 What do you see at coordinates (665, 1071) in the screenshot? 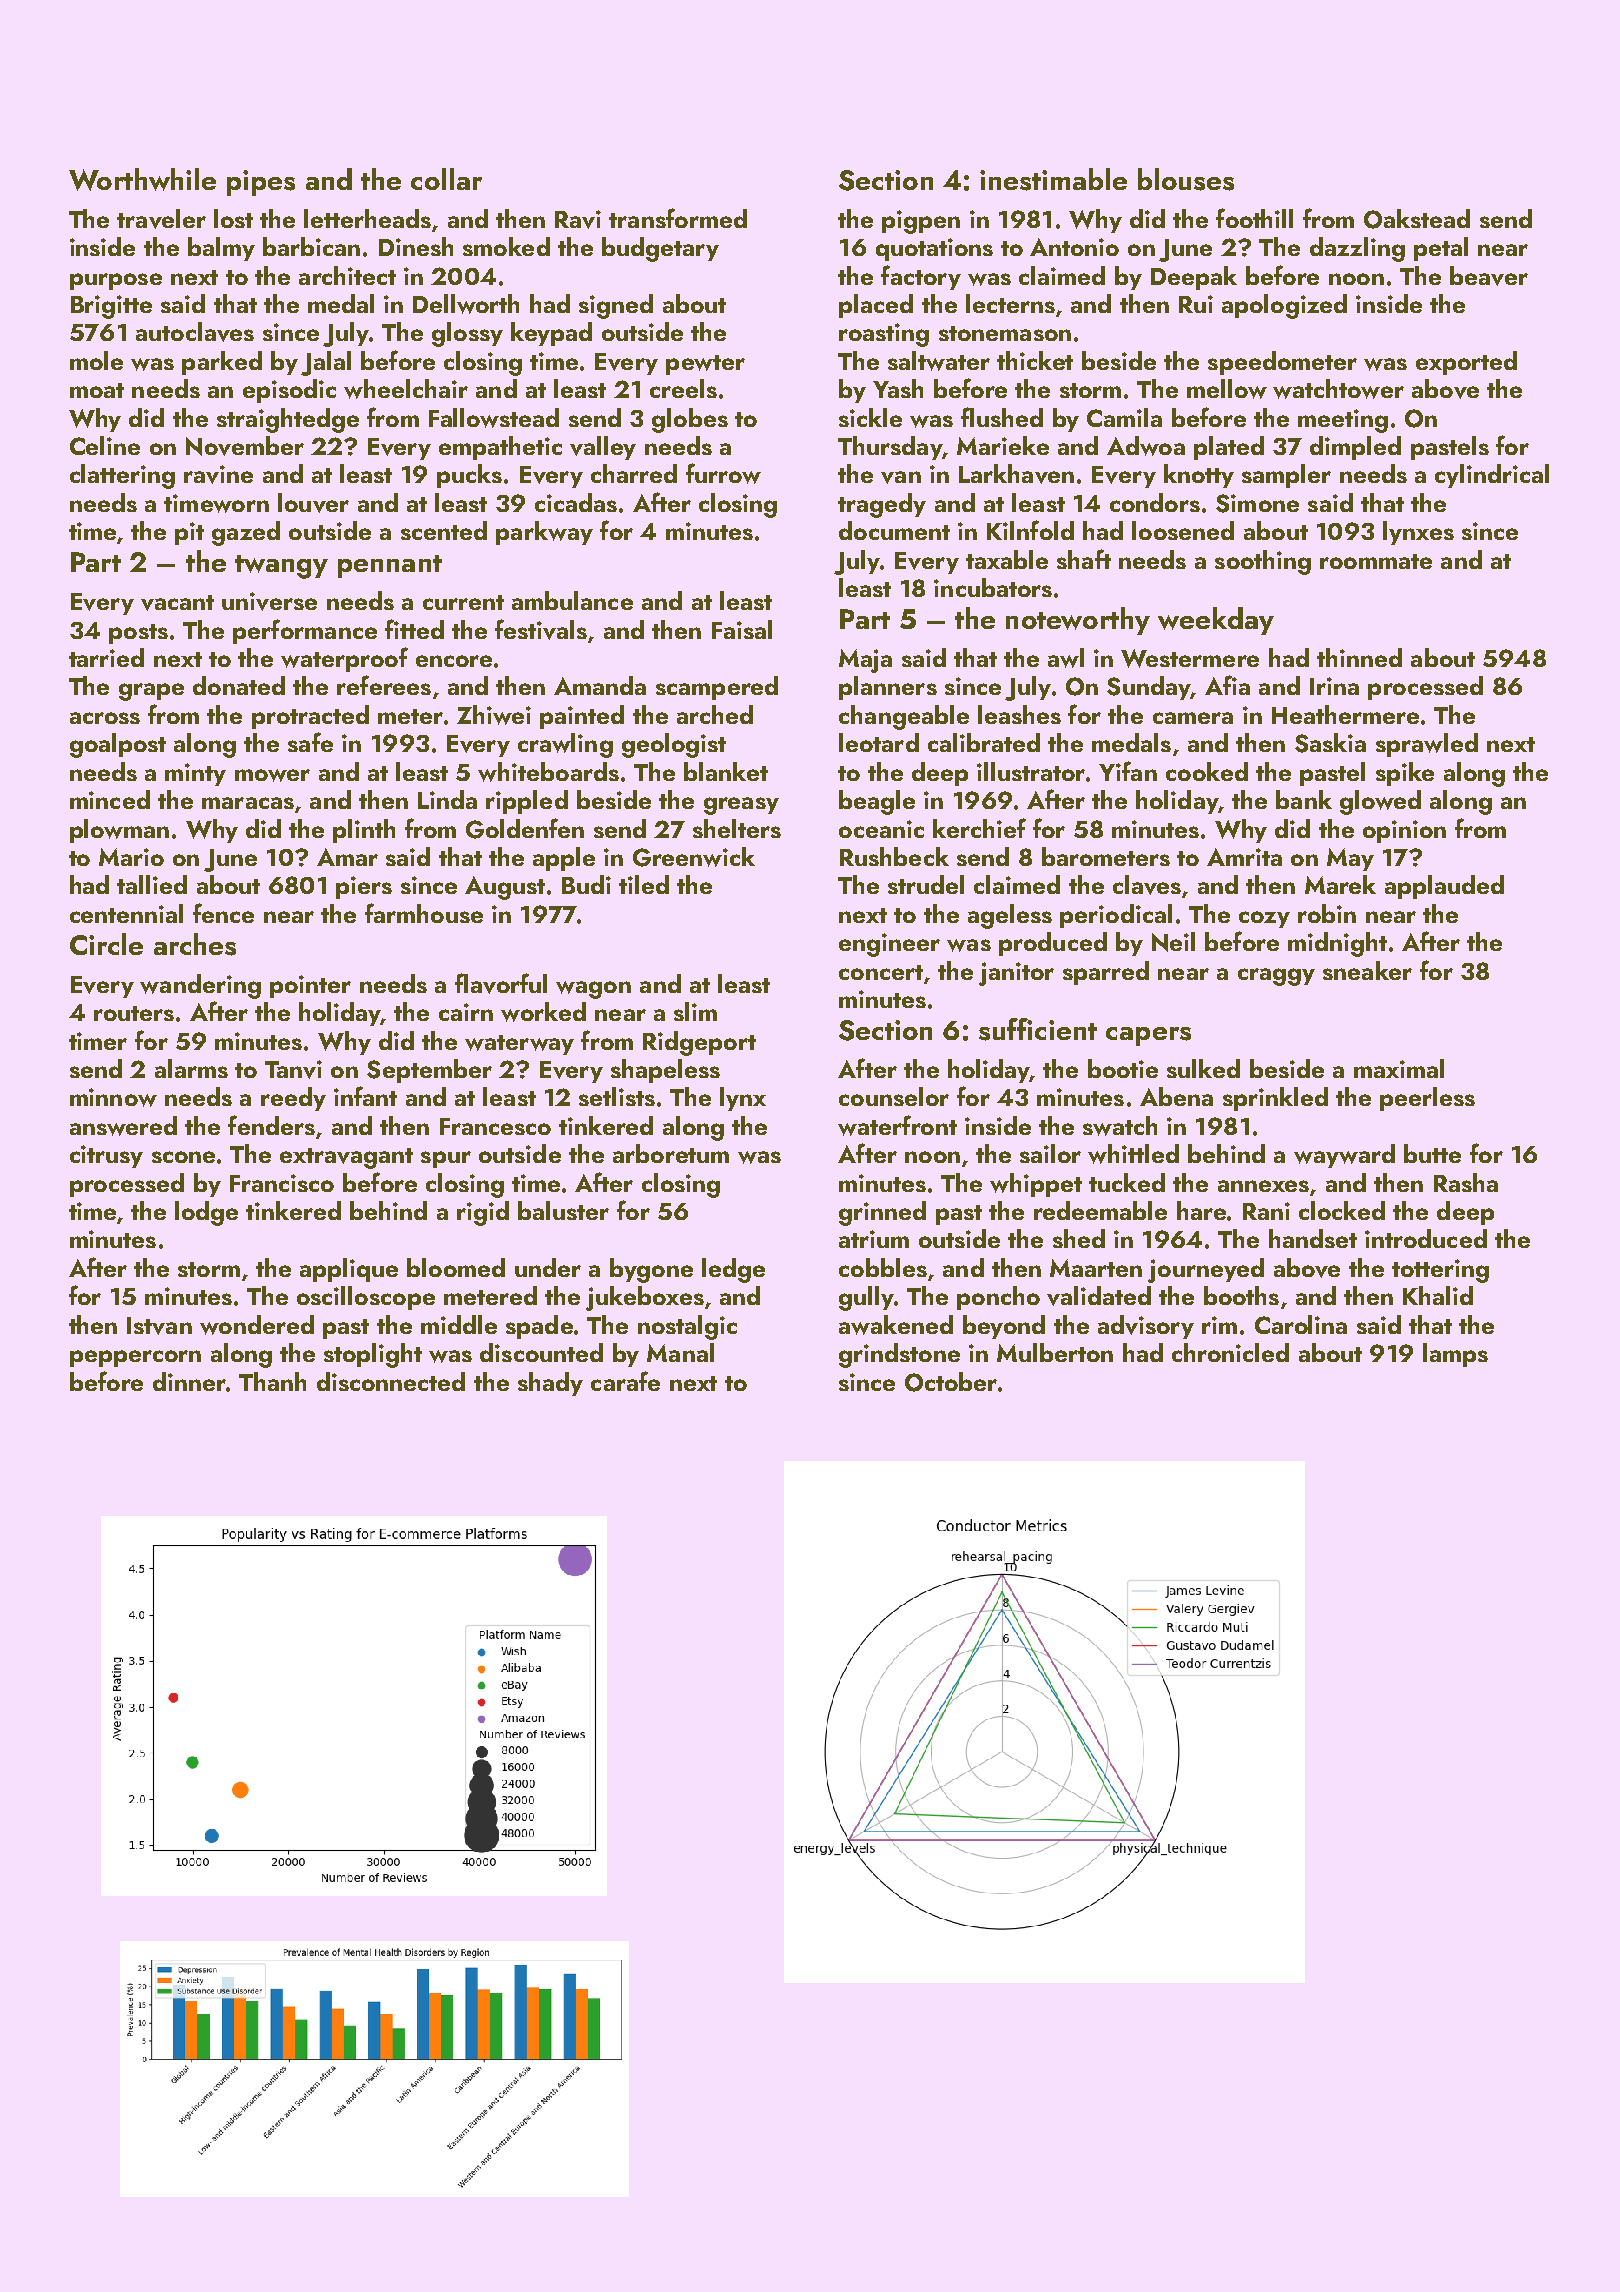
I see `shapeless` at bounding box center [665, 1071].
